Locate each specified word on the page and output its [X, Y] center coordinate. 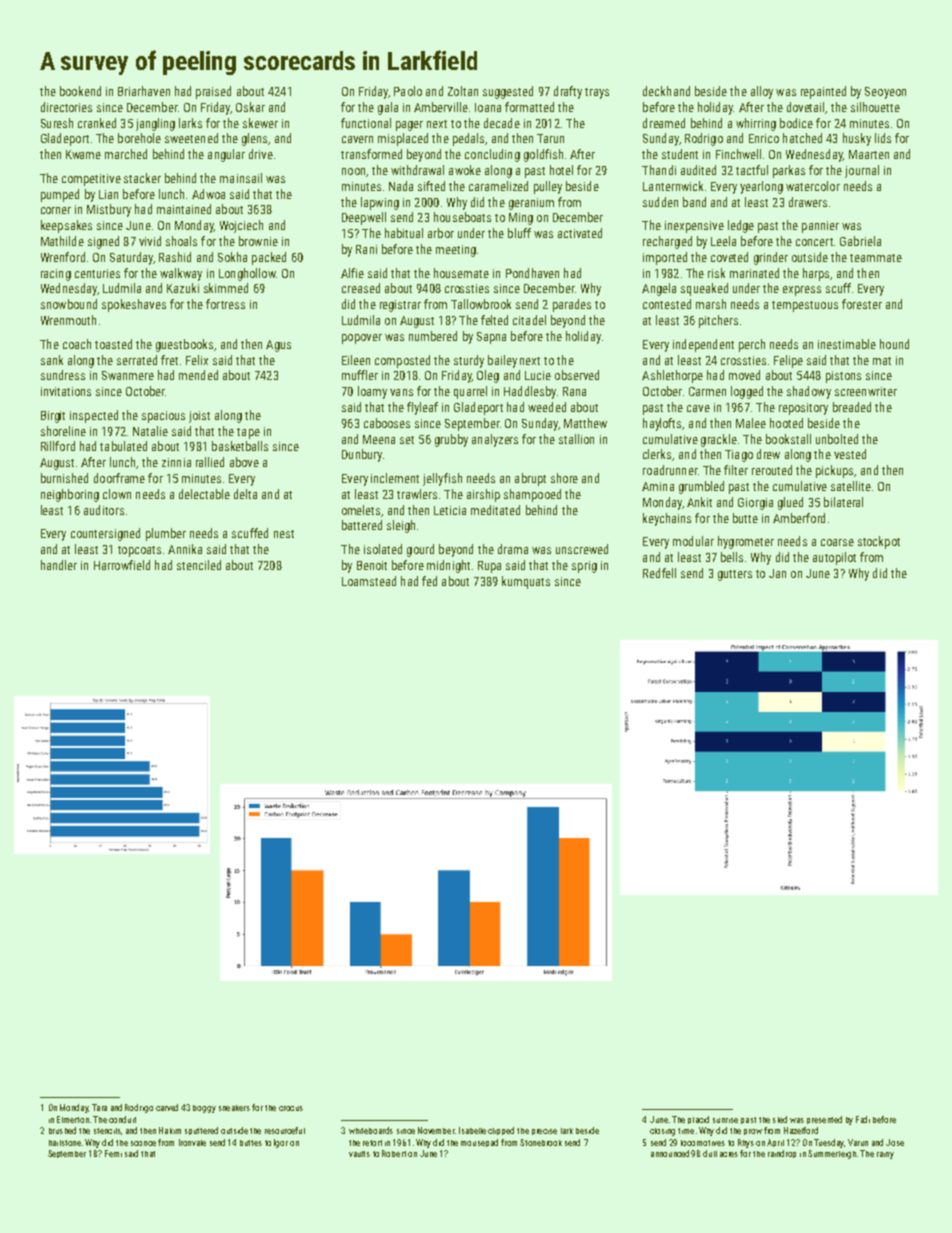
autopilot [834, 558]
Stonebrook [541, 1142]
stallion [576, 439]
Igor [281, 1143]
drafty [568, 92]
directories [66, 107]
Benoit [372, 565]
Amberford [799, 518]
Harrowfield [122, 565]
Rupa [489, 567]
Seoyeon [885, 93]
